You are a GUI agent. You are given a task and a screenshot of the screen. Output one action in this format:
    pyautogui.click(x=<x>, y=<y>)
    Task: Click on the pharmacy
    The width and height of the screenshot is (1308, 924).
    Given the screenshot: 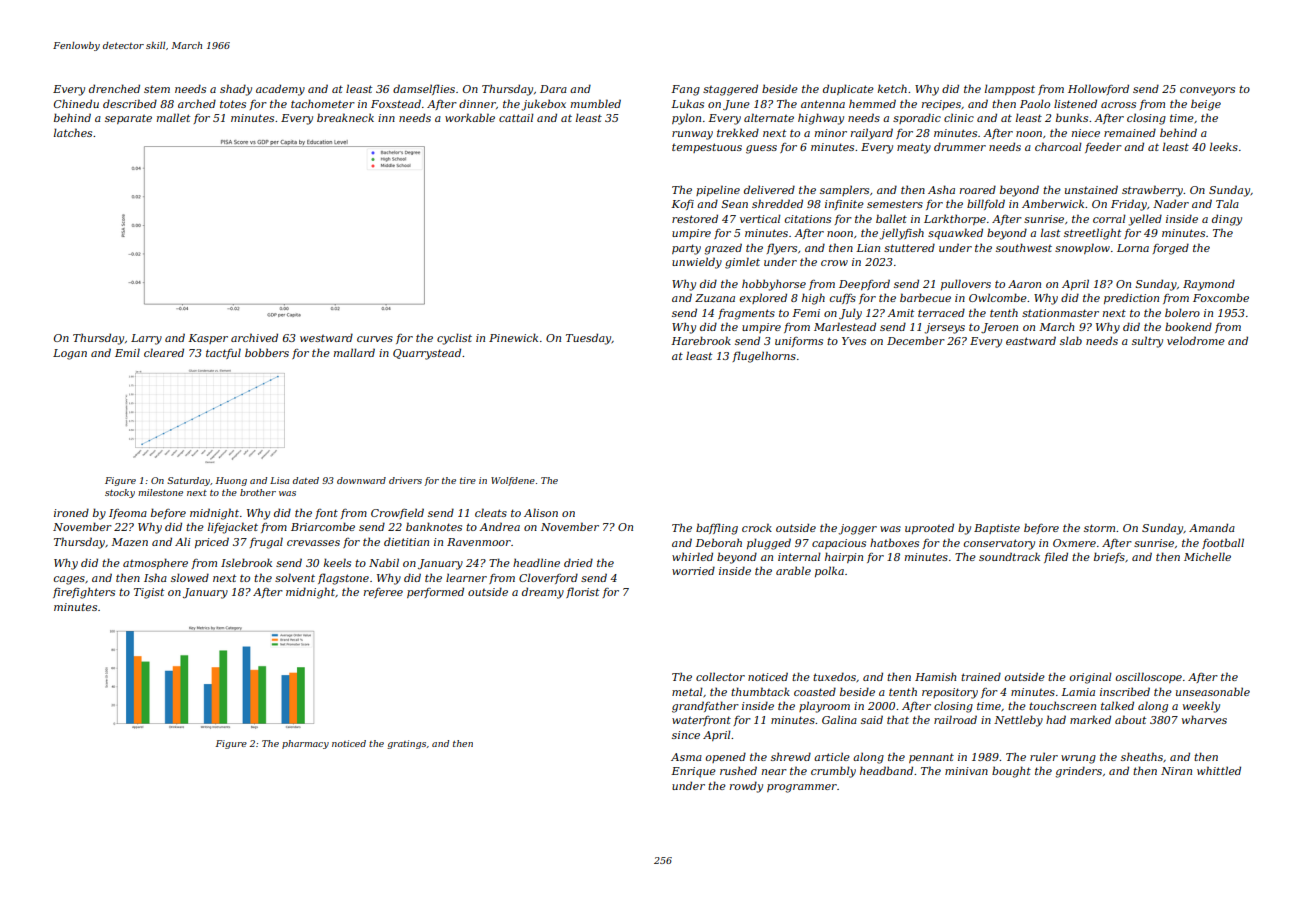 What is the action you would take?
    pyautogui.click(x=305, y=744)
